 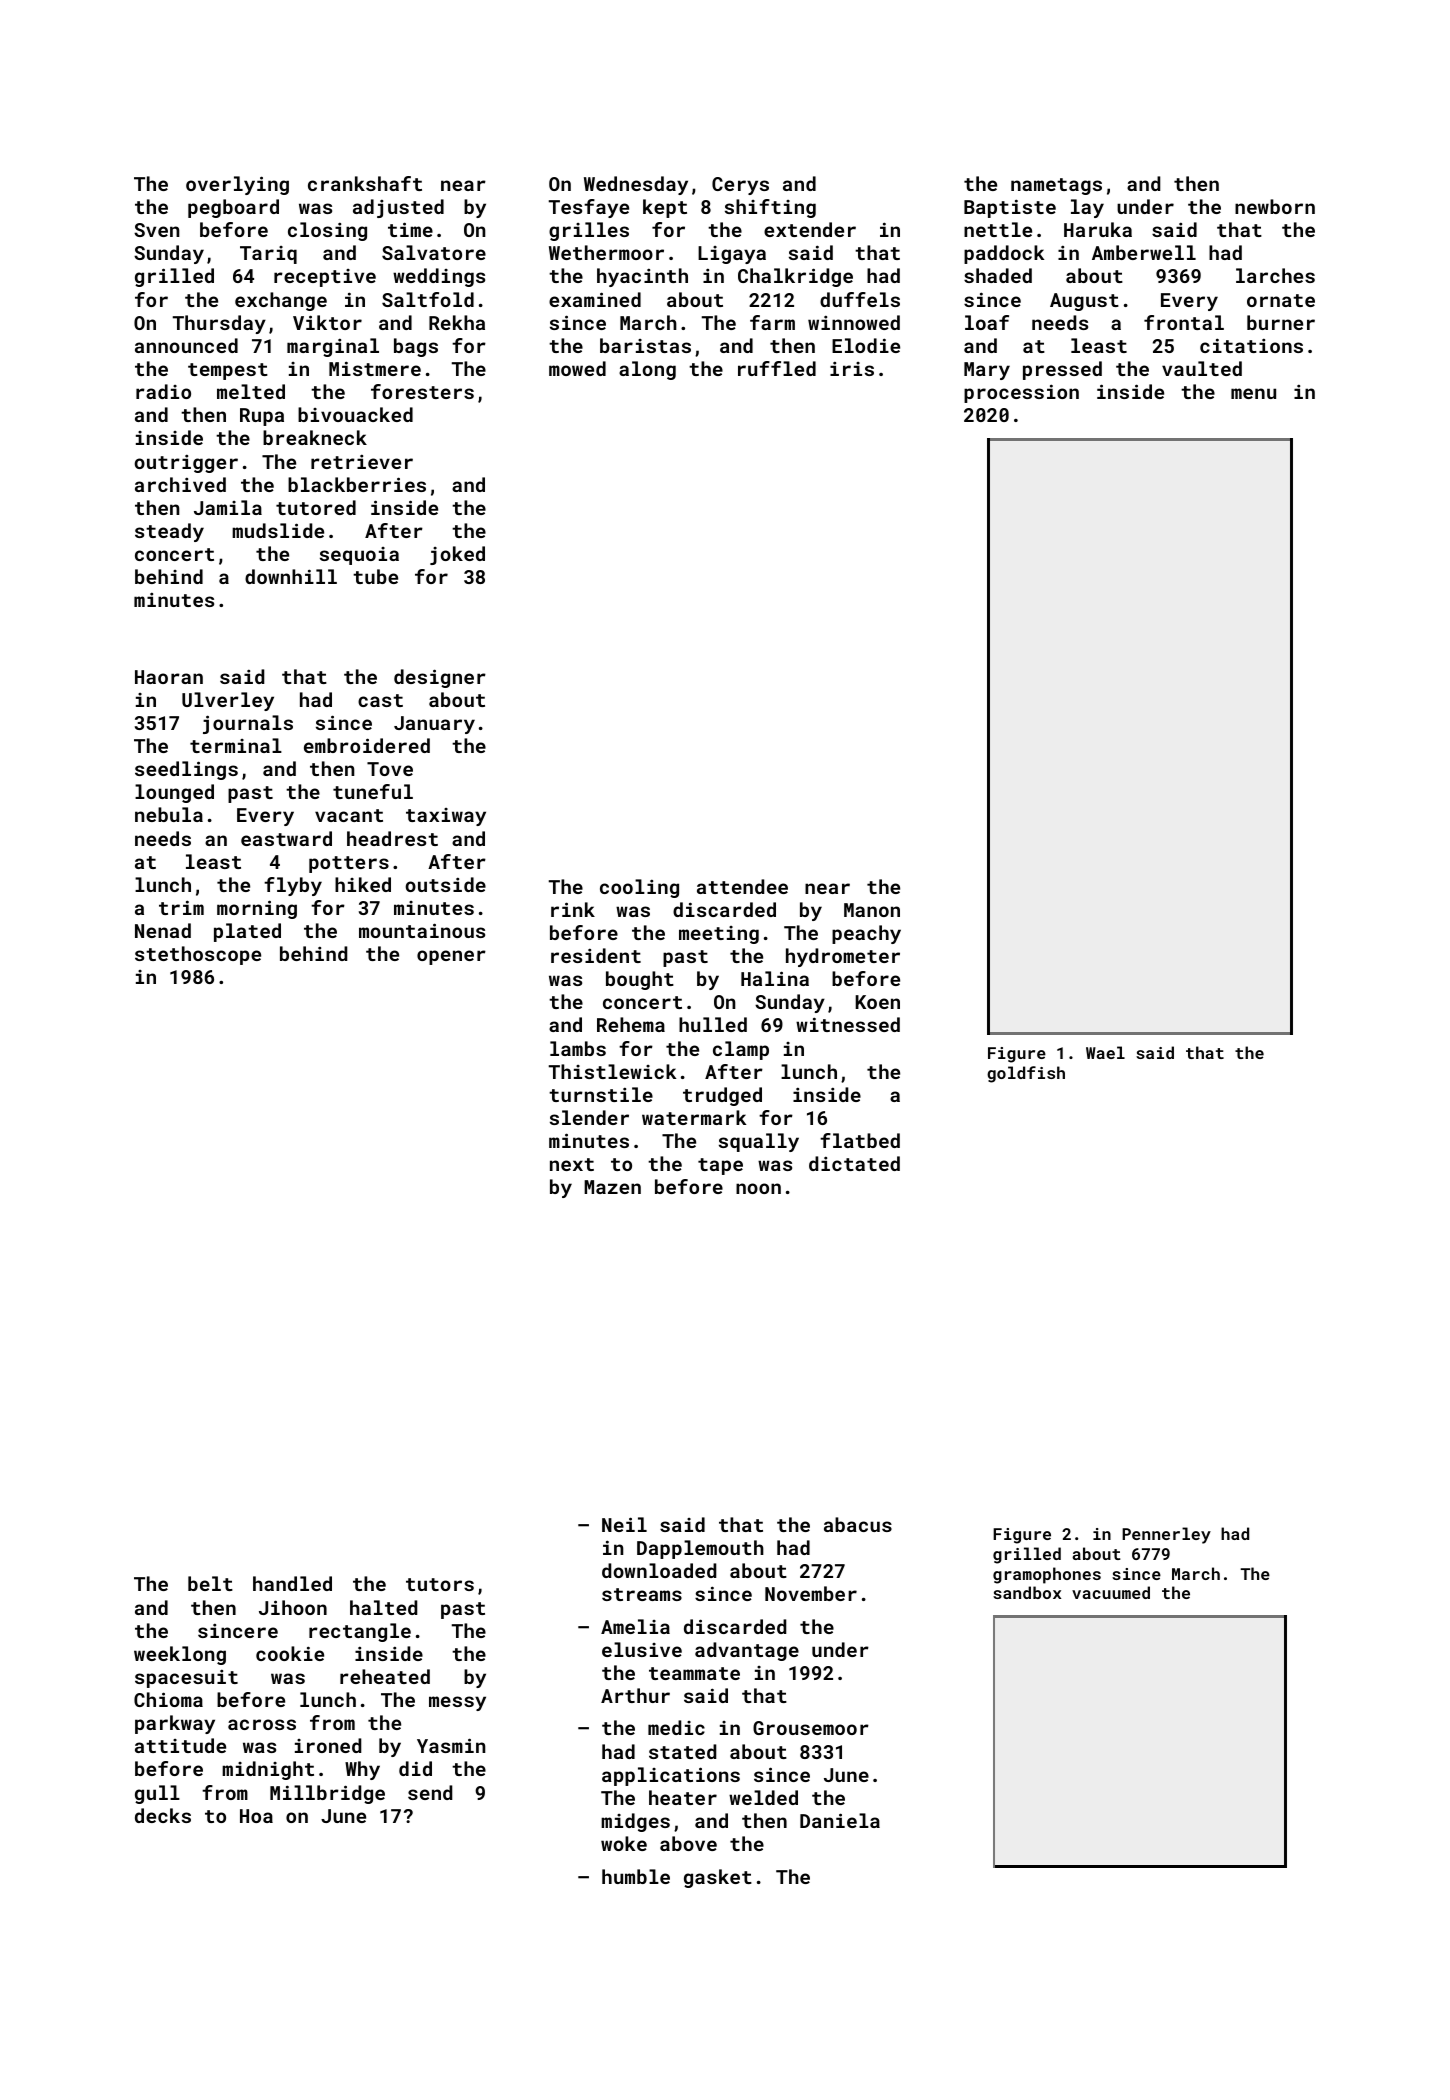 I want to click on Thistlewick, so click(x=613, y=1071).
